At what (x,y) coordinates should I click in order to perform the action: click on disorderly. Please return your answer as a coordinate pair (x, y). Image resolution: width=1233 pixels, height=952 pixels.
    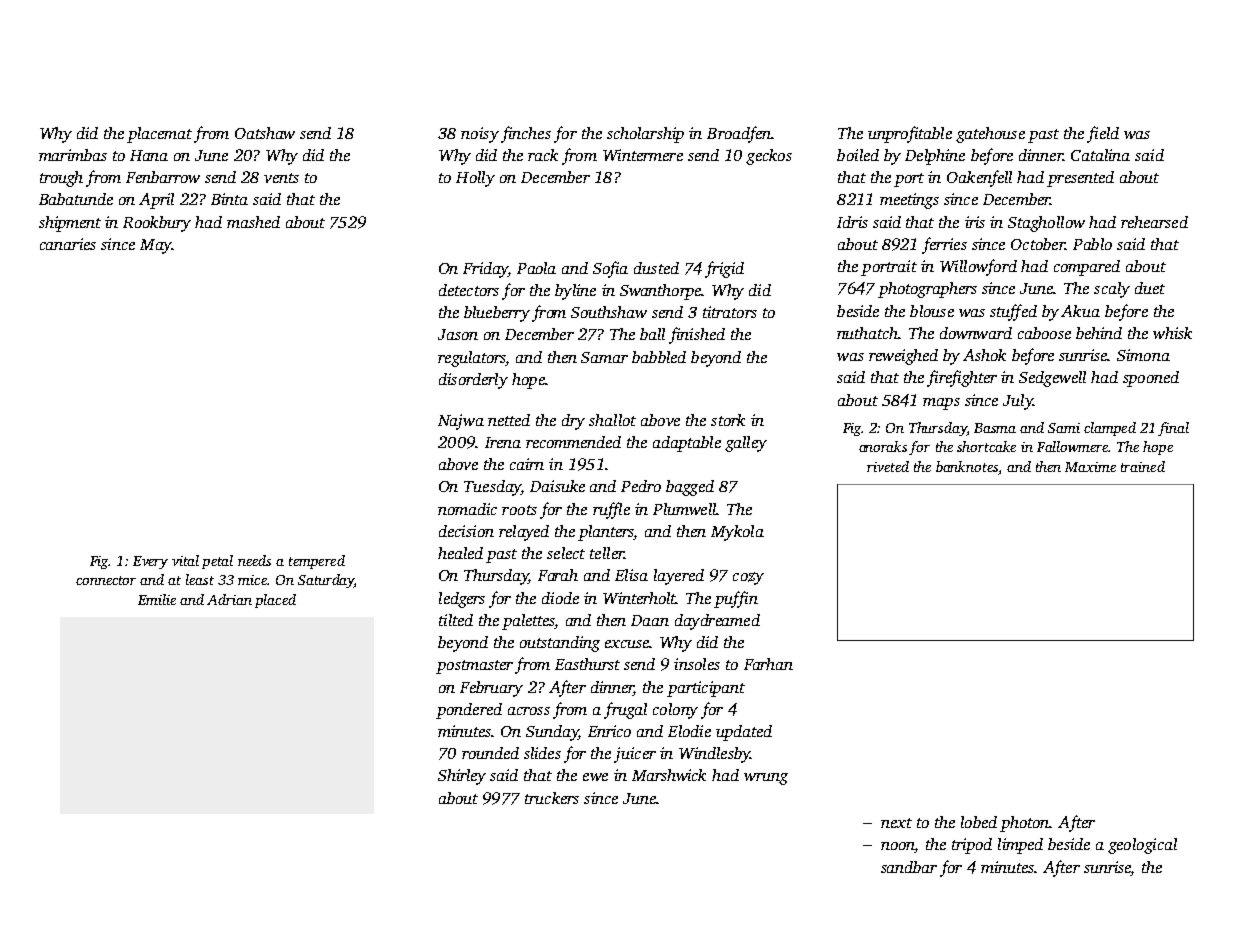
    Looking at the image, I should click on (473, 381).
